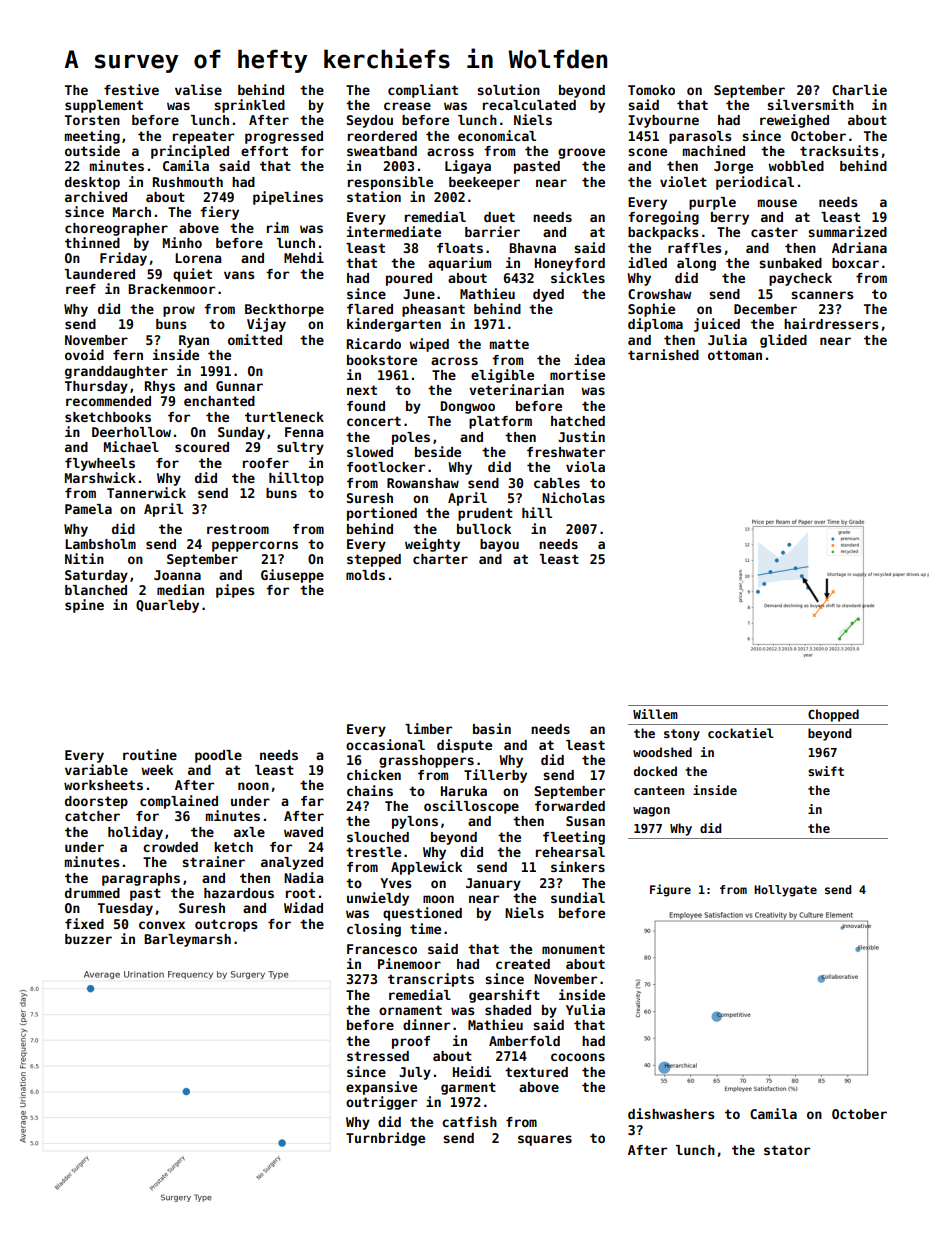 Image resolution: width=952 pixels, height=1233 pixels. What do you see at coordinates (787, 1150) in the screenshot?
I see `stator` at bounding box center [787, 1150].
